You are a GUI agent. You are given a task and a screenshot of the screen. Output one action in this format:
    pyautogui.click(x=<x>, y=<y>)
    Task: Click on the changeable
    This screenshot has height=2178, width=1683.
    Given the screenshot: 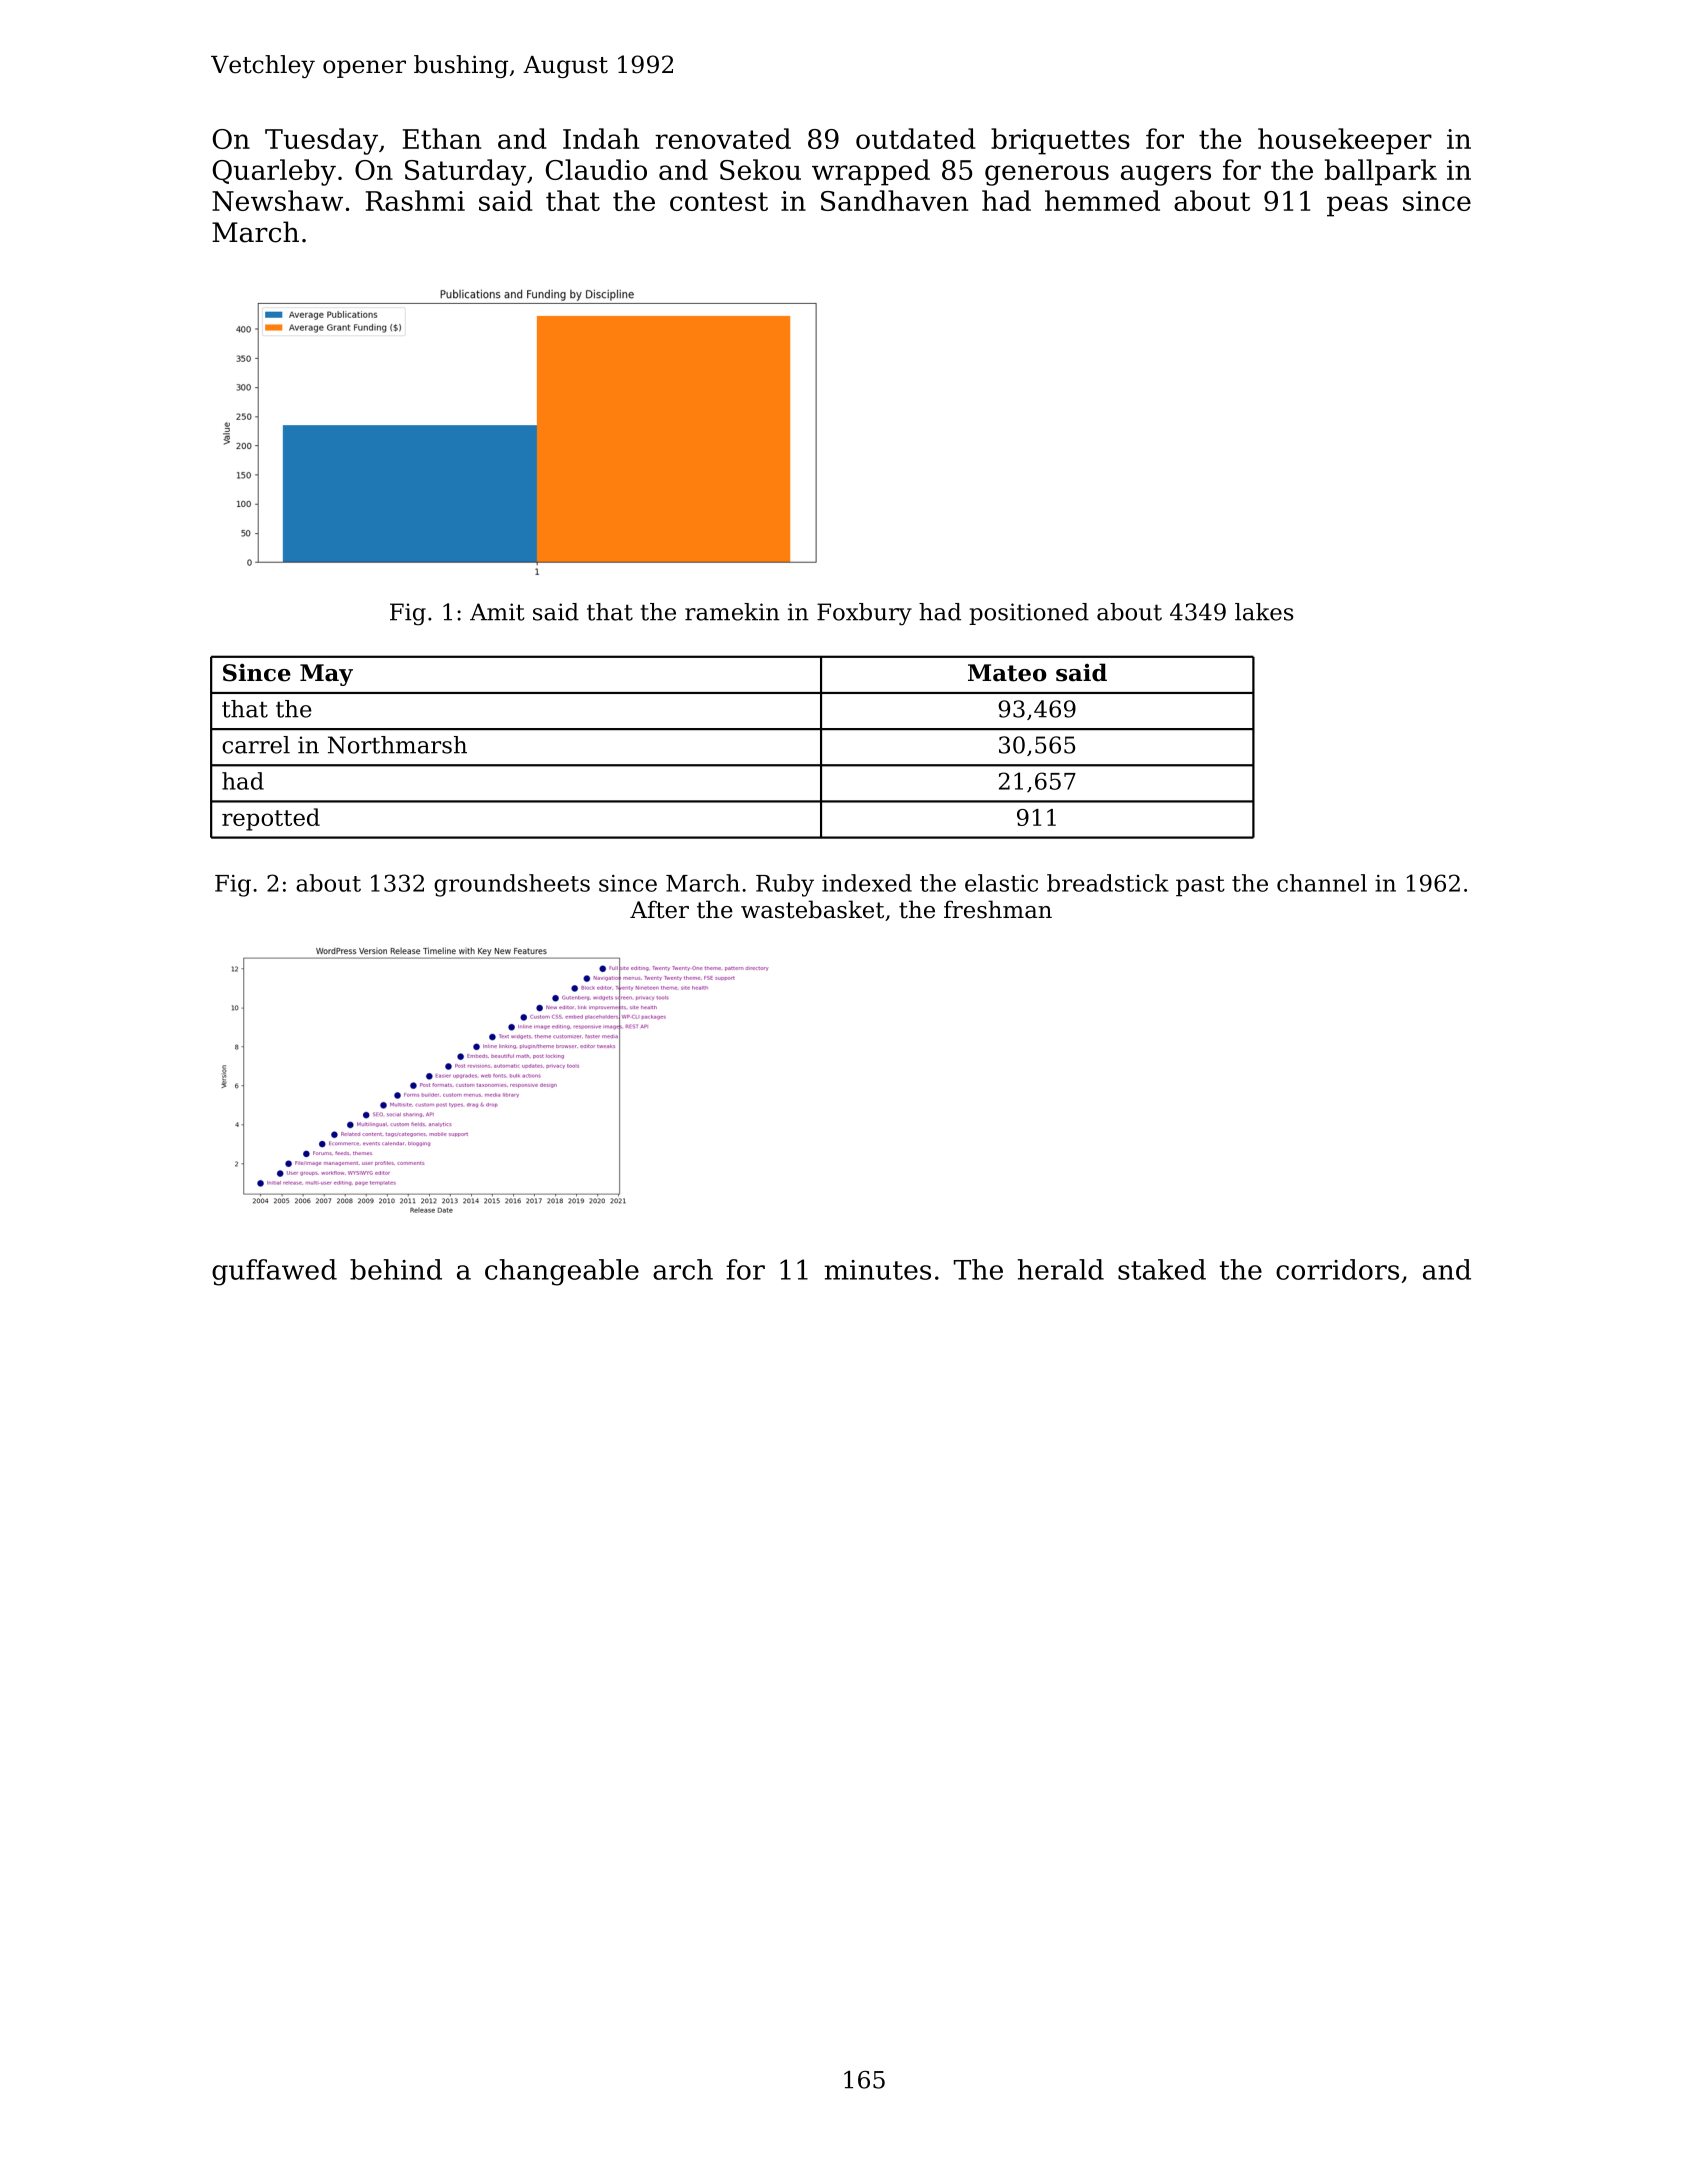 What is the action you would take?
    pyautogui.click(x=562, y=1272)
